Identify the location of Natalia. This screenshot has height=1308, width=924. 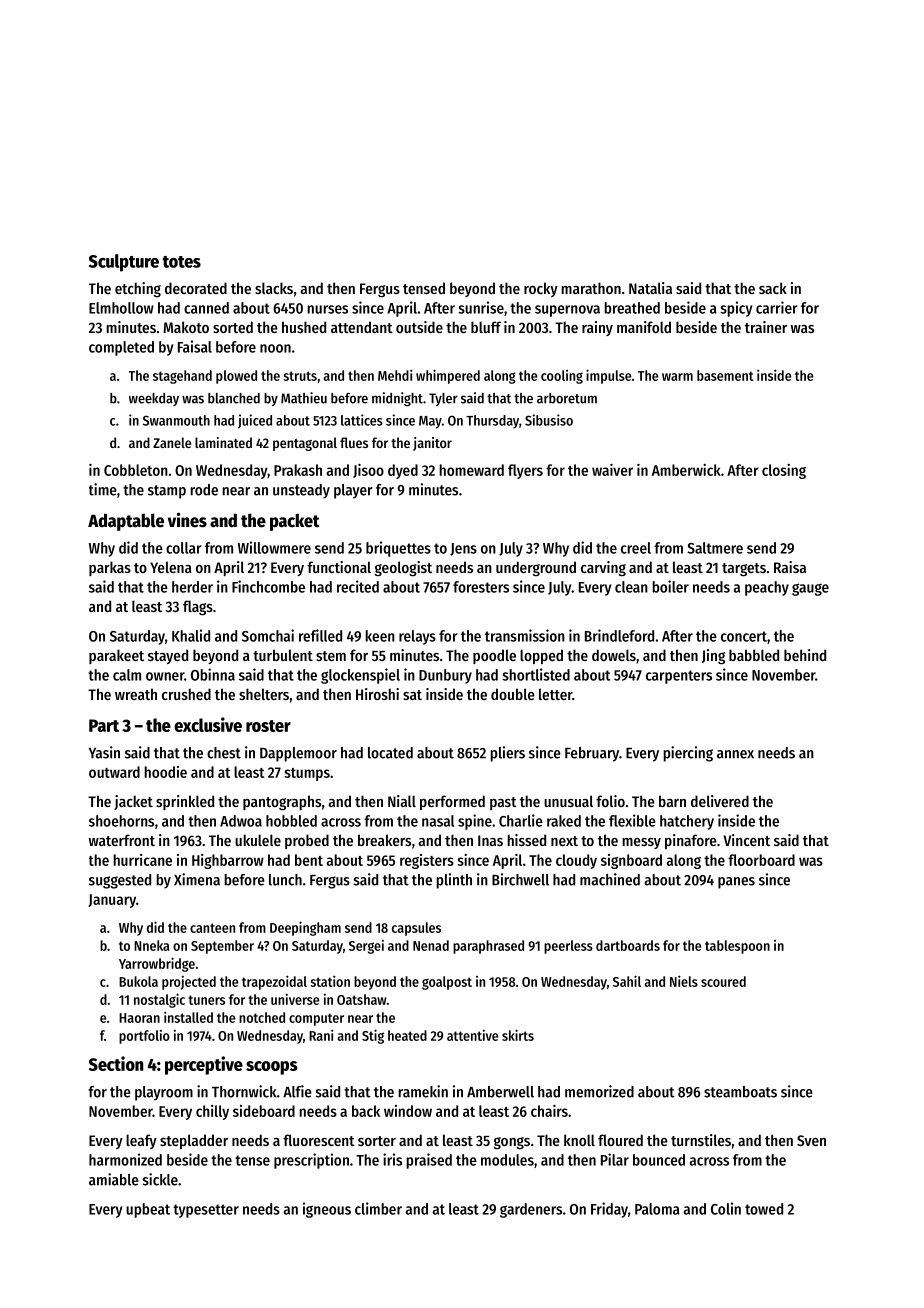
(650, 288).
